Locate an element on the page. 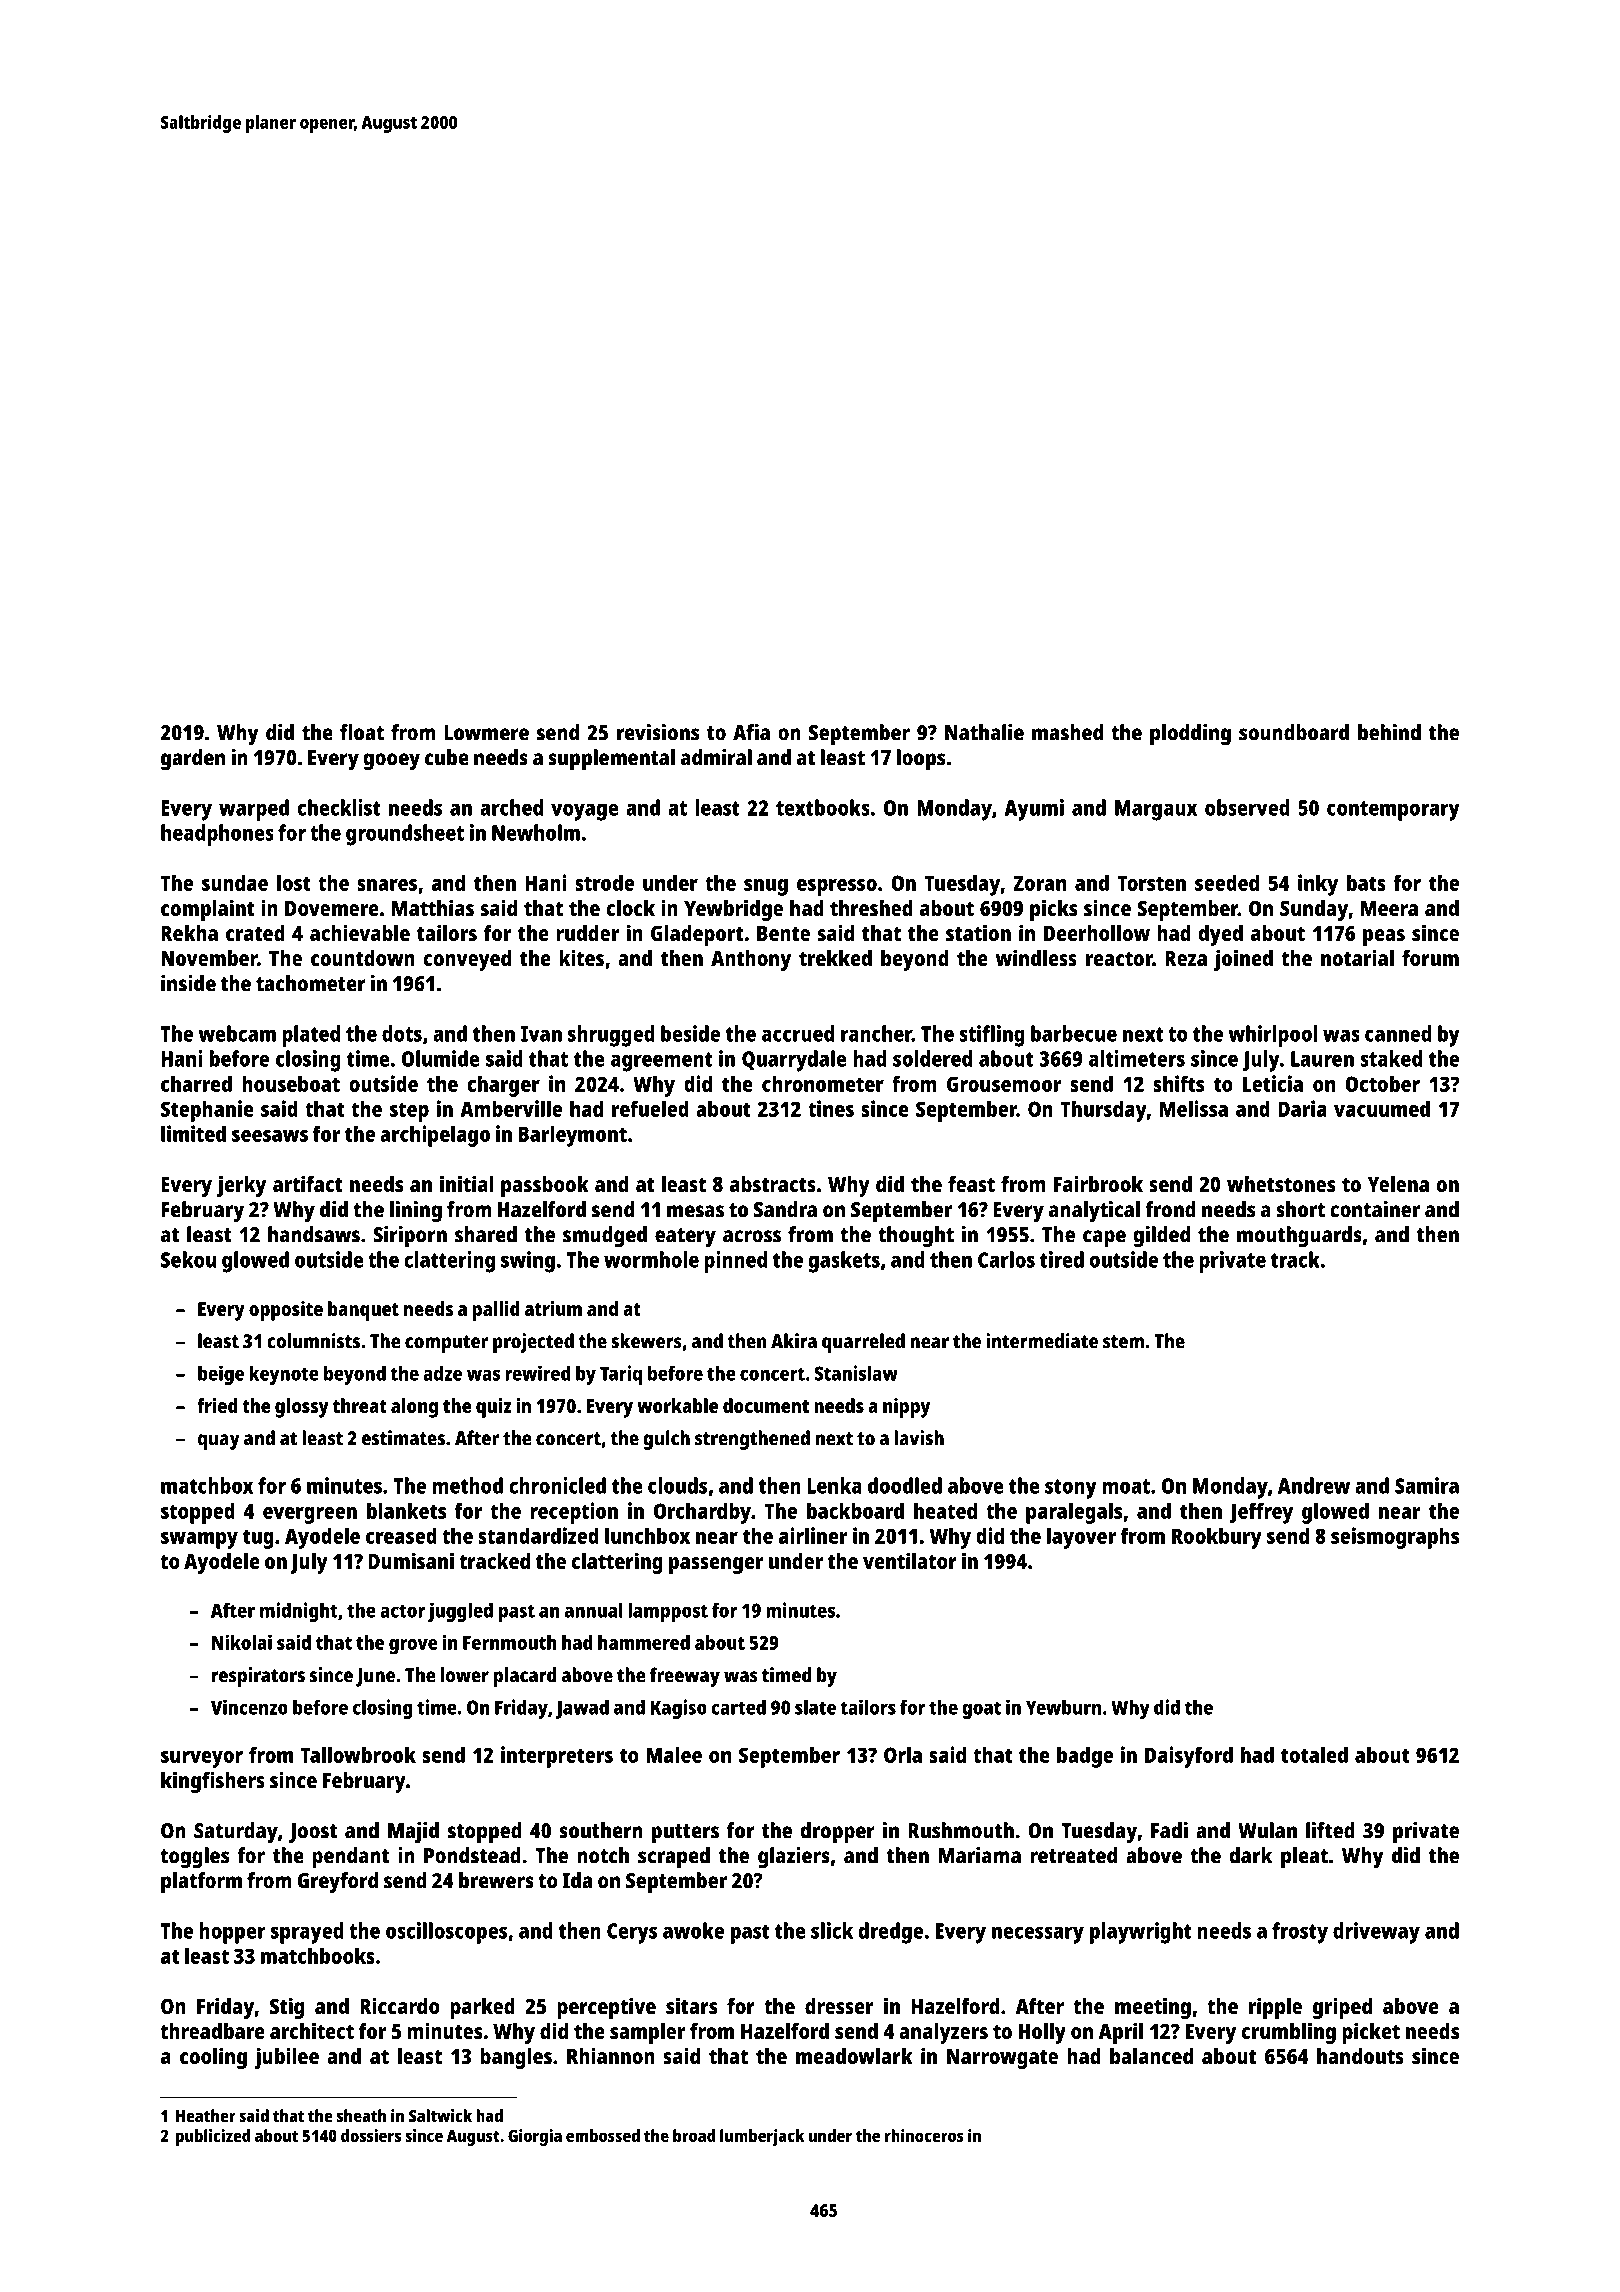 This document has width=1620, height=2292. lumberjack is located at coordinates (762, 2137).
